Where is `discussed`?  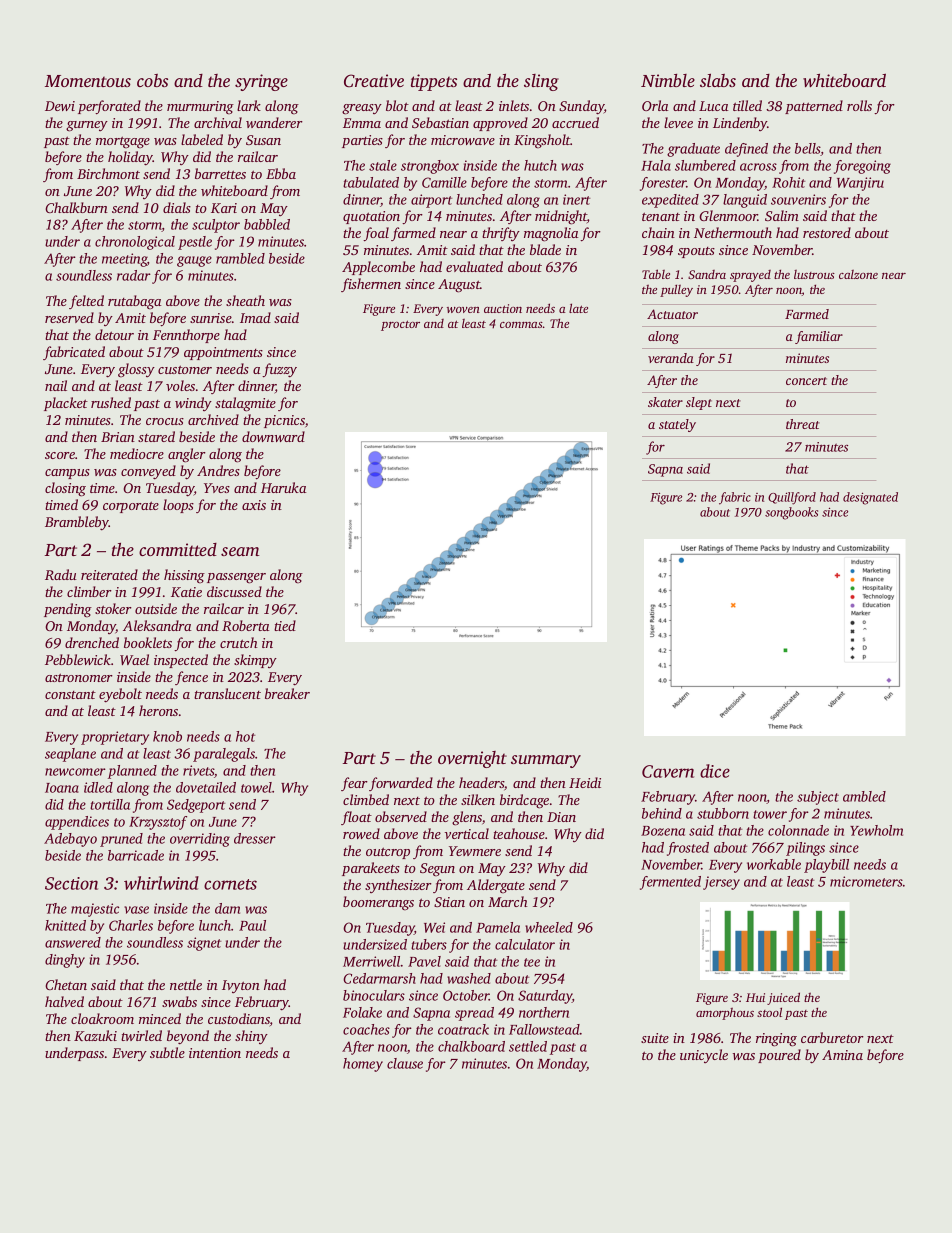
discussed is located at coordinates (234, 591).
